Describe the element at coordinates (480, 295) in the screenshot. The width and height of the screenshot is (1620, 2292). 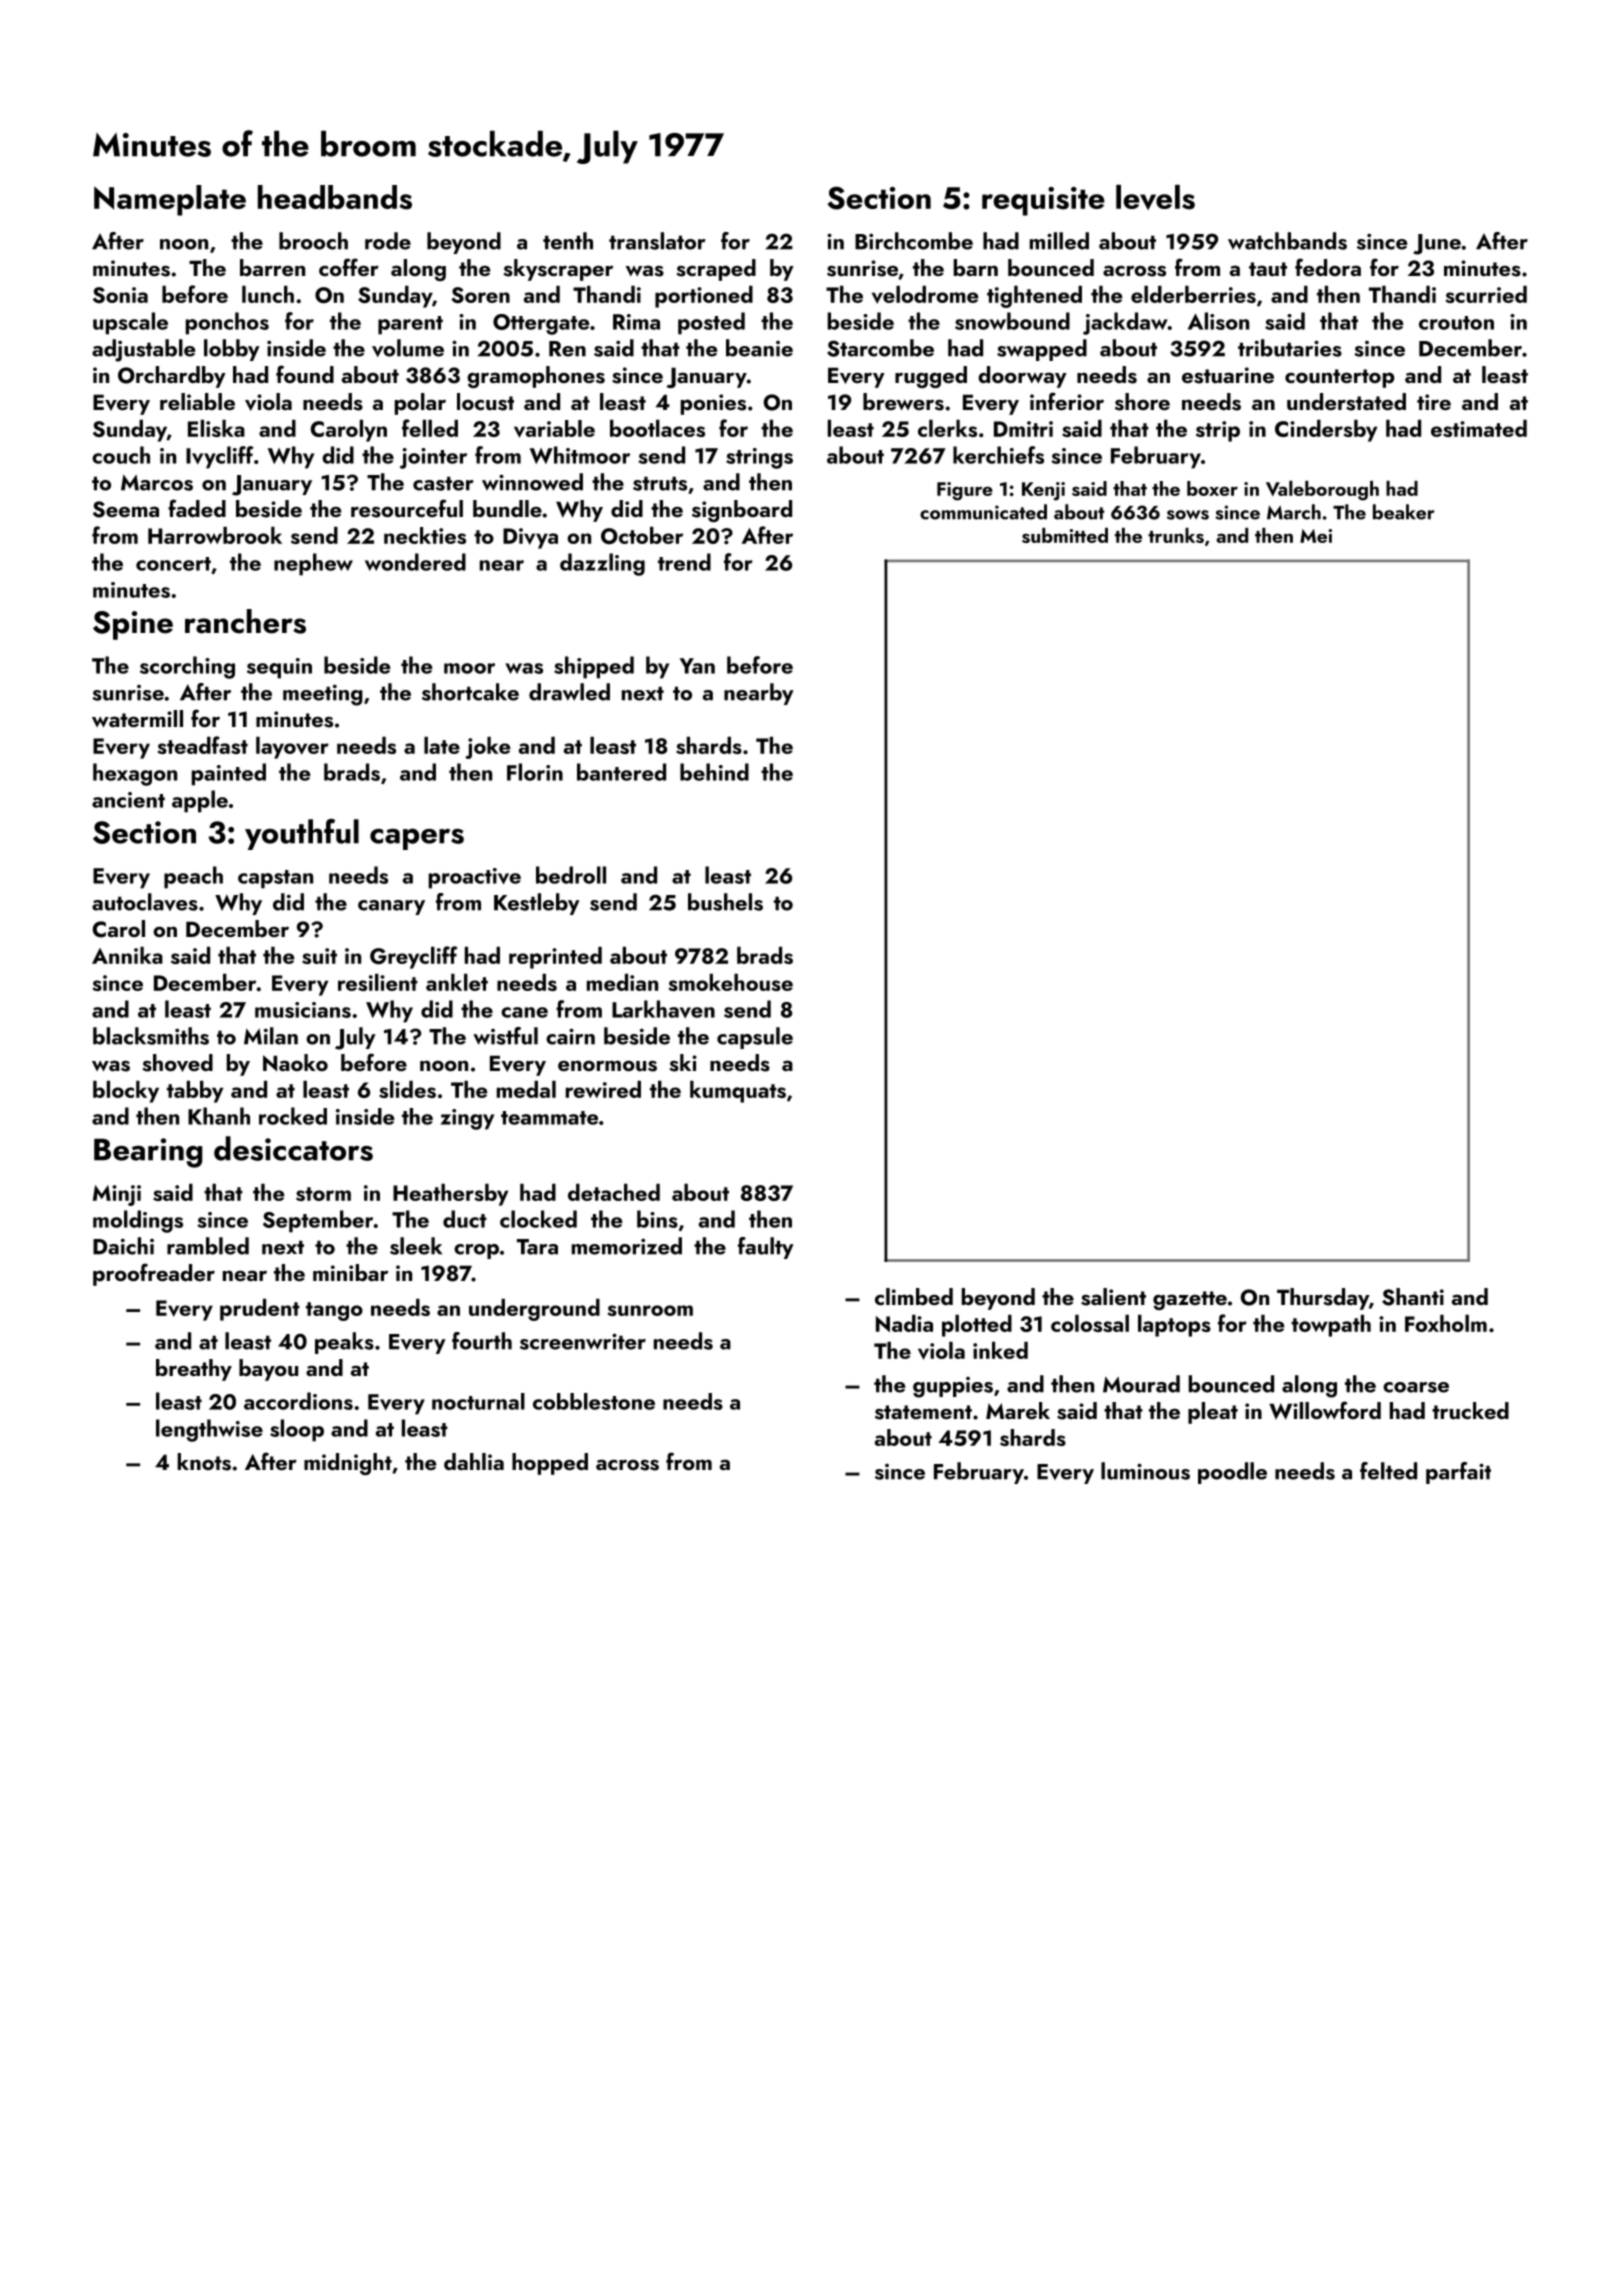
I see `Soren` at that location.
